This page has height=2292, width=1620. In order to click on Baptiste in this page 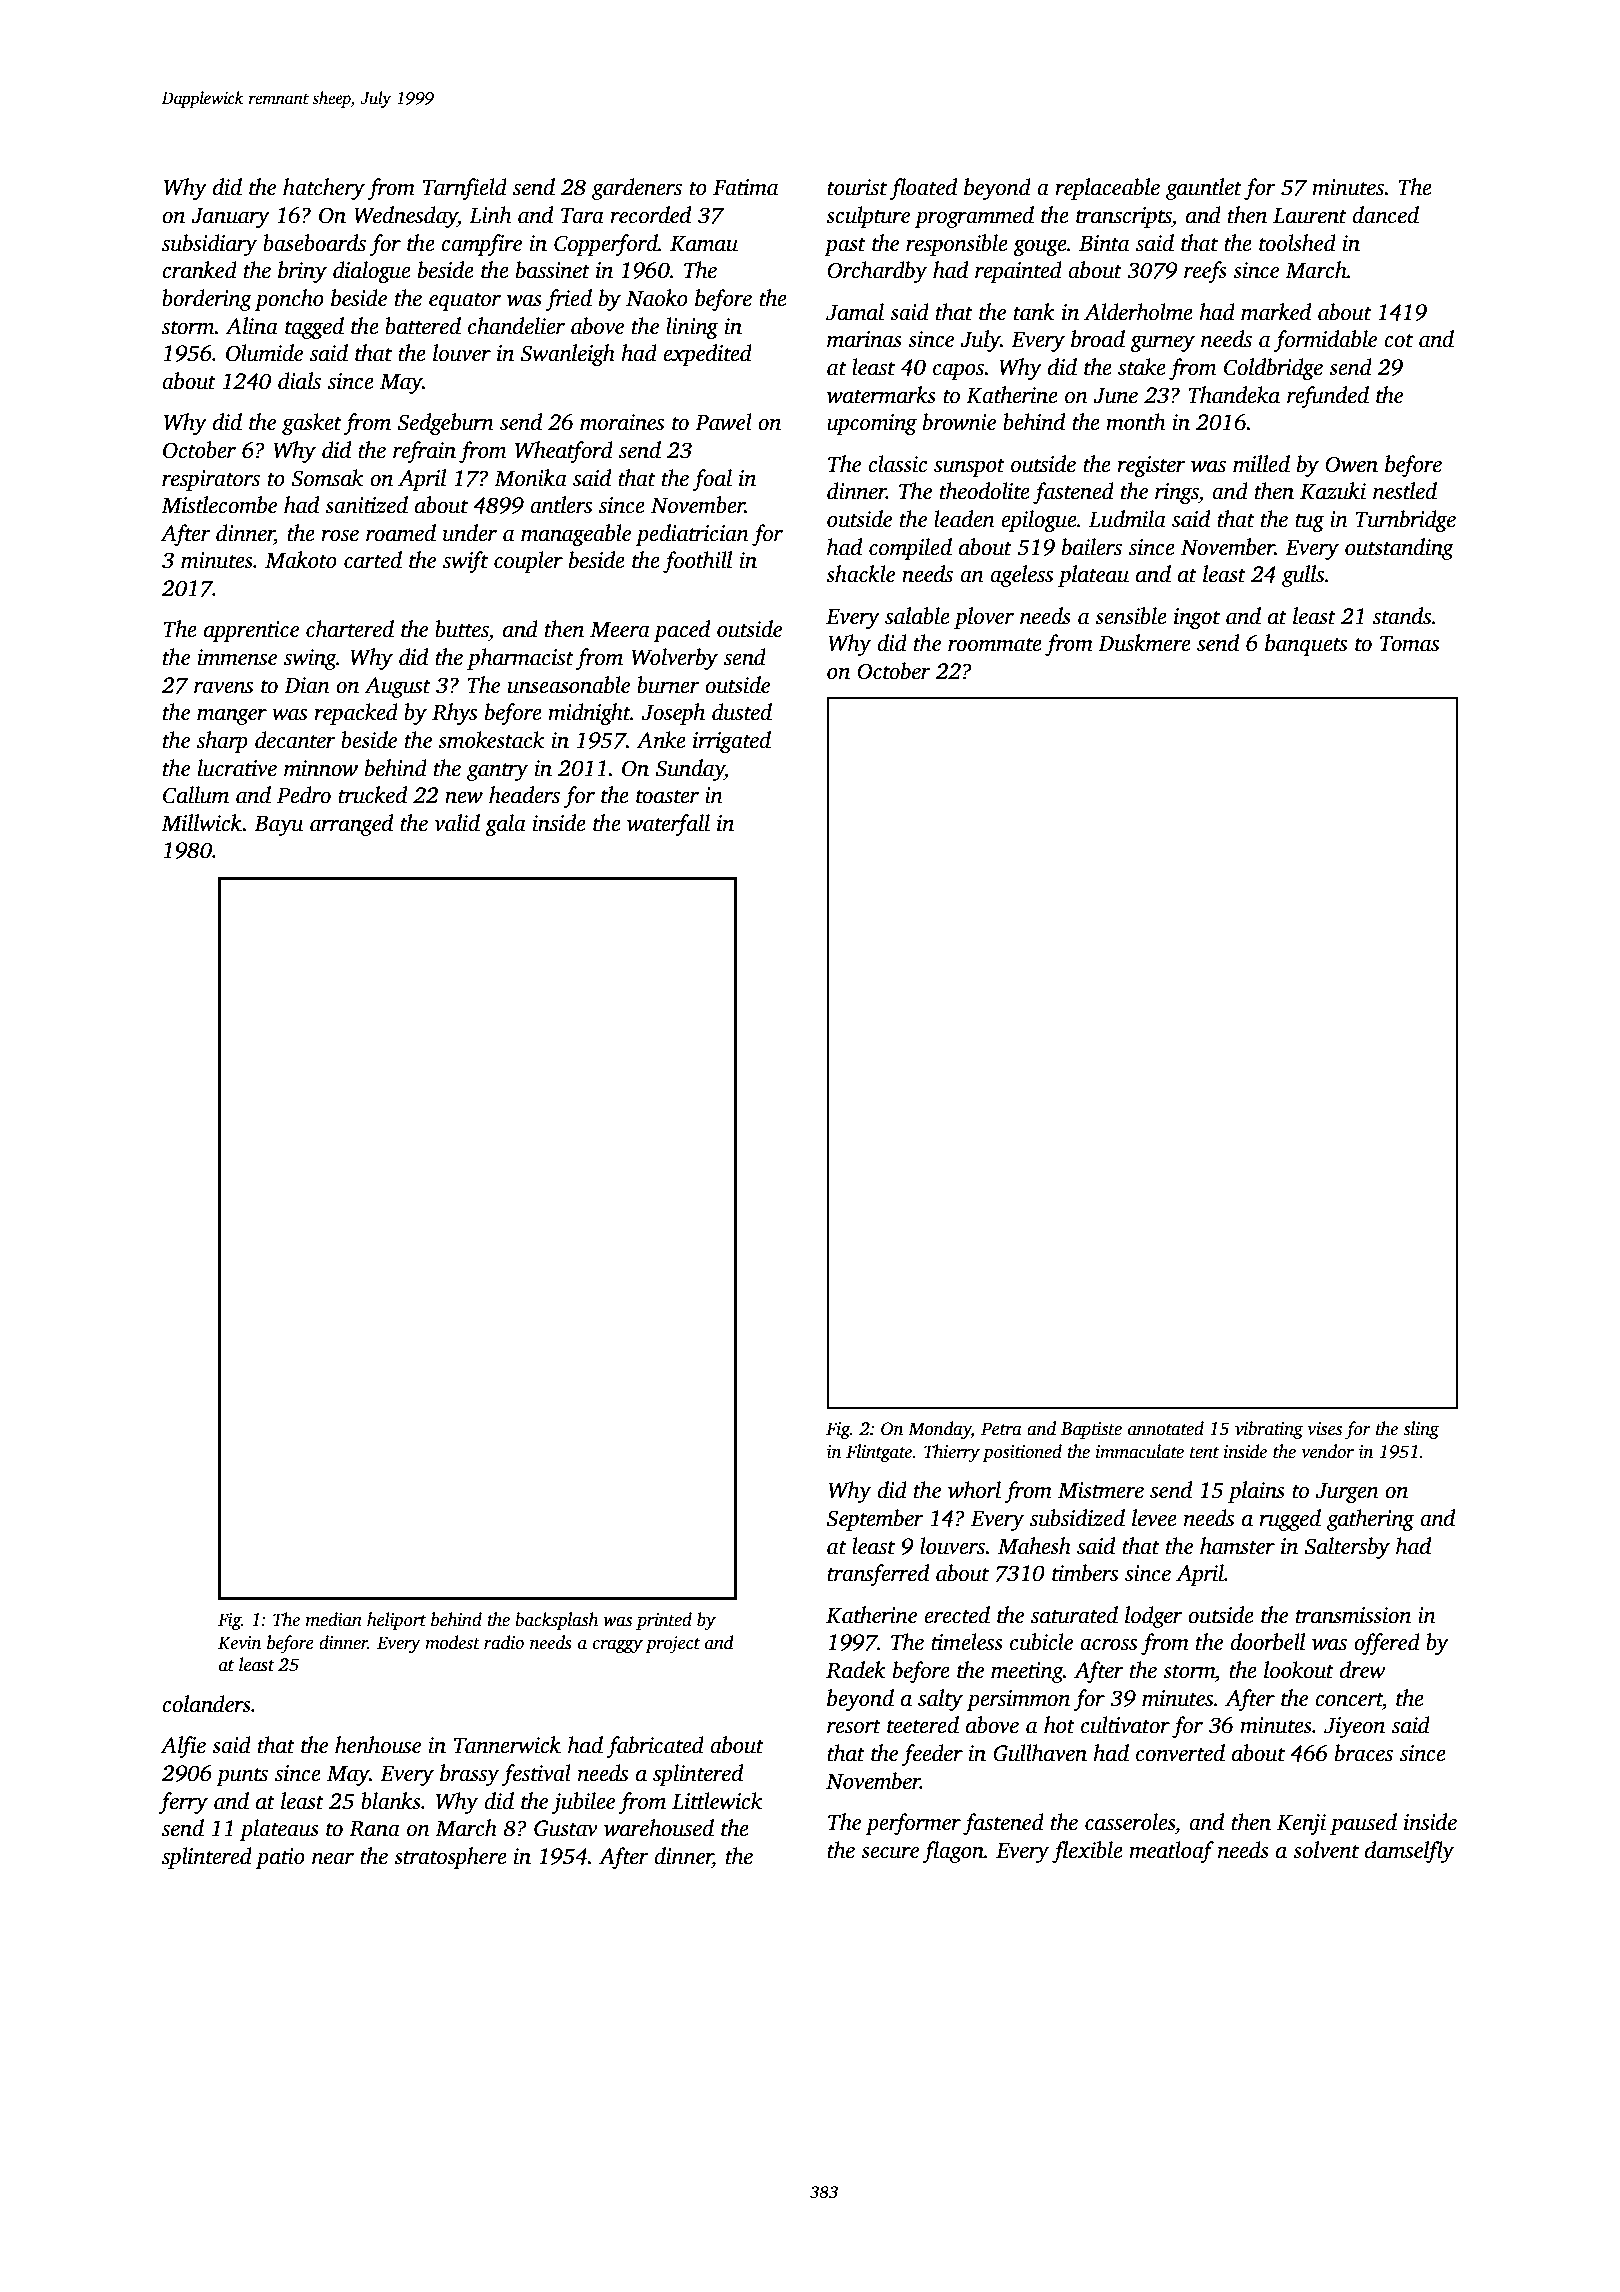, I will do `click(1091, 1430)`.
